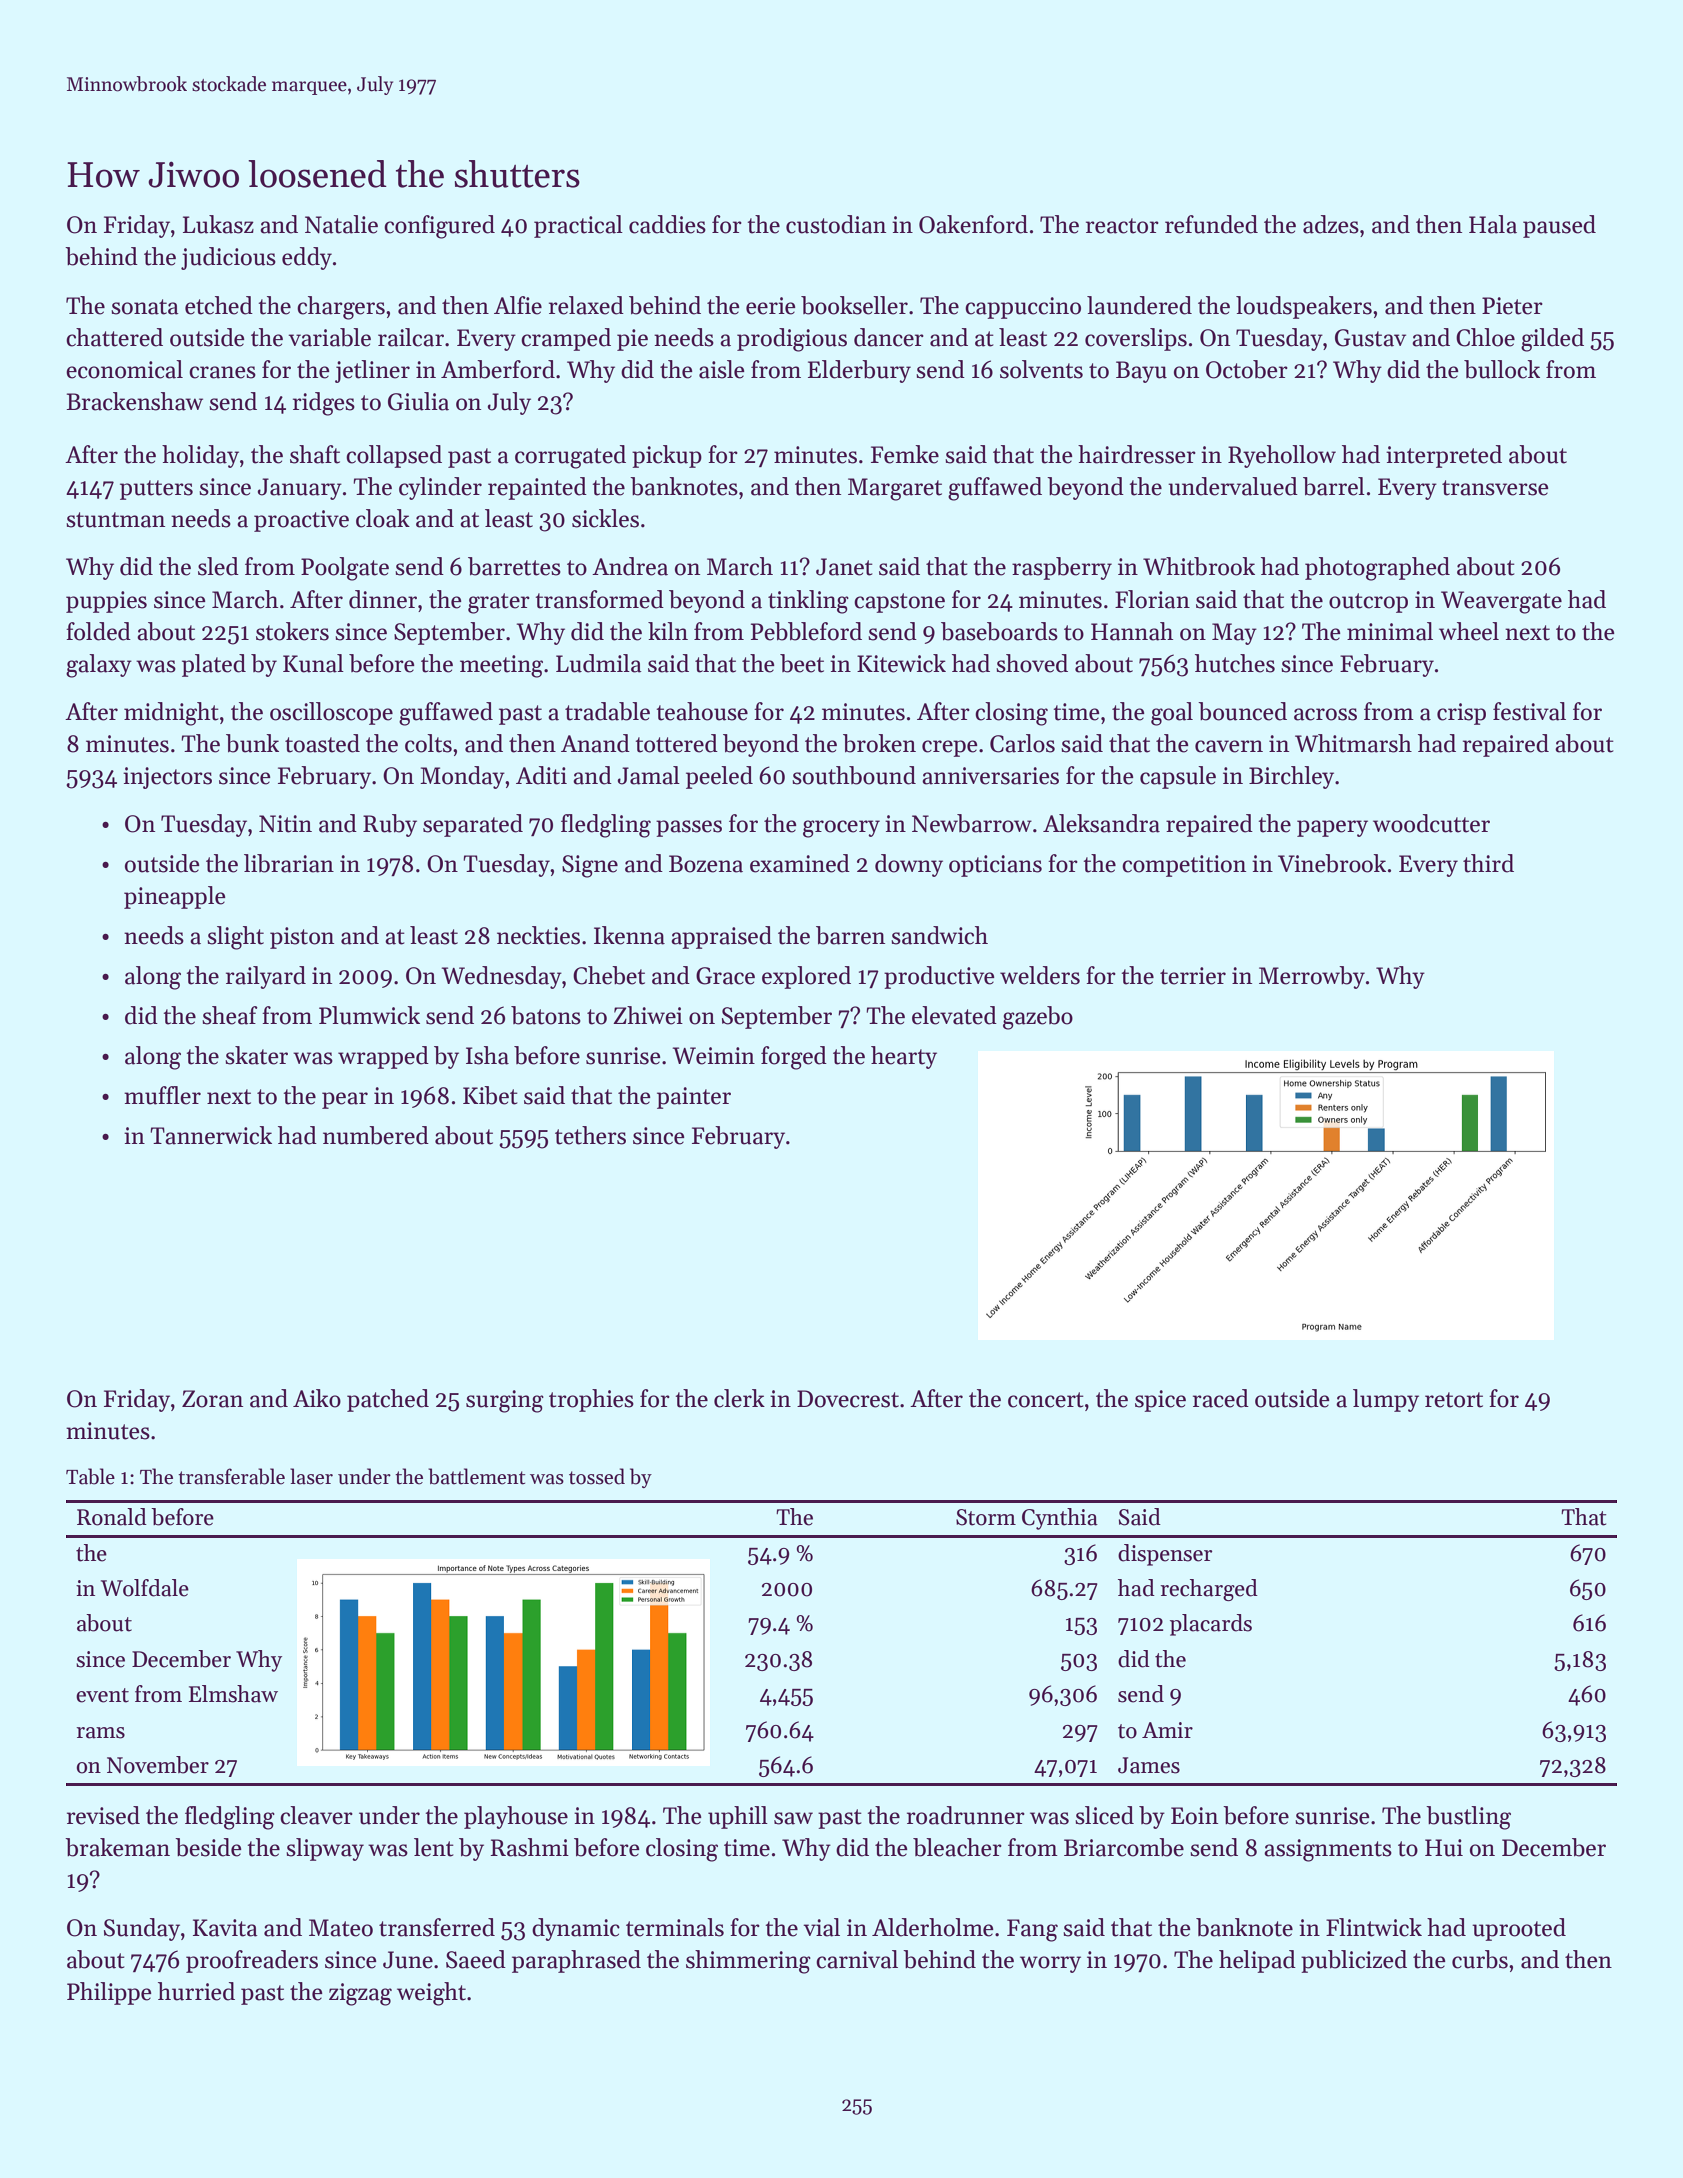  Describe the element at coordinates (1235, 663) in the document. I see `hutches` at that location.
